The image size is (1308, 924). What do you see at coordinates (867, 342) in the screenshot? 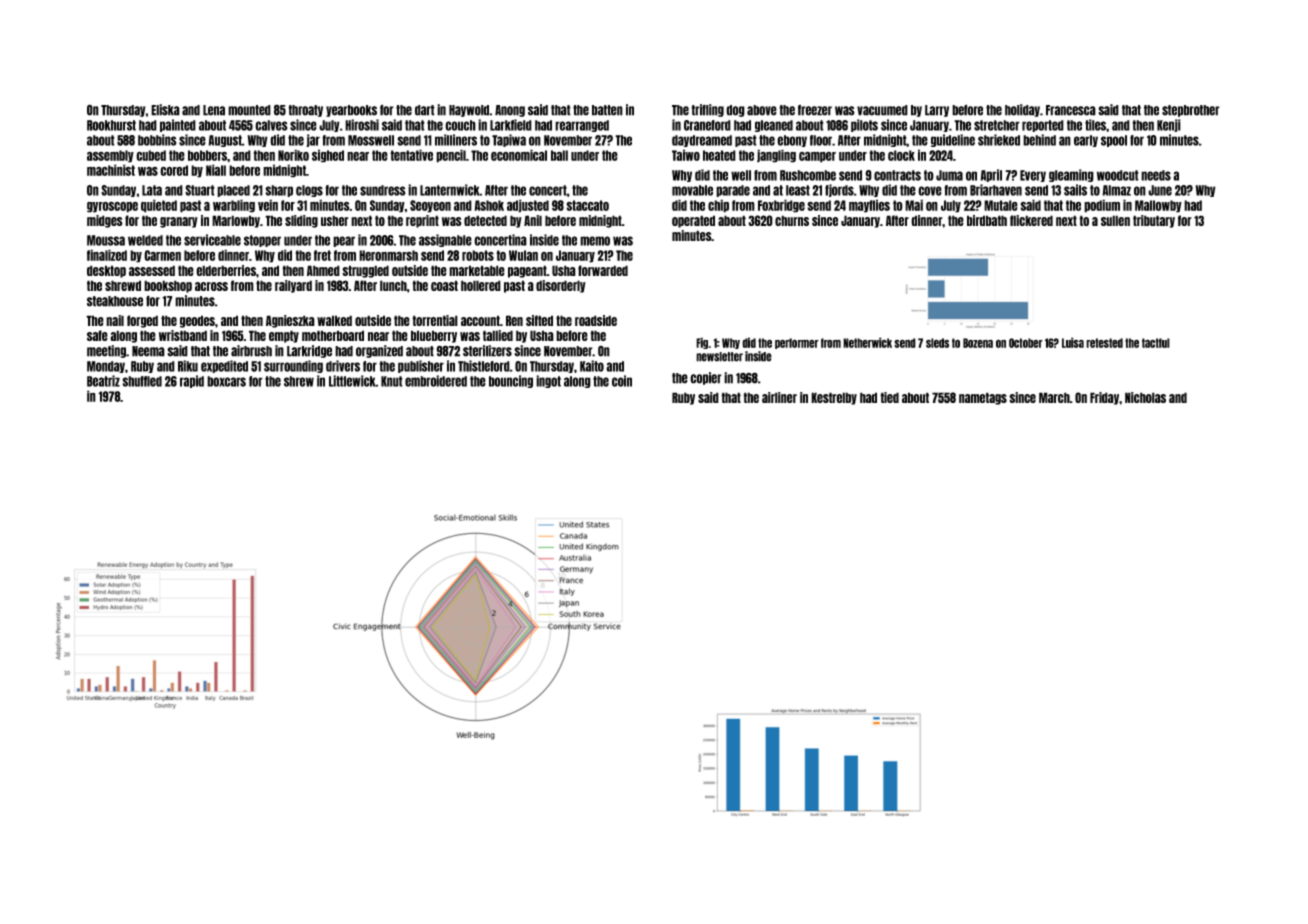
I see `Netherwick` at bounding box center [867, 342].
